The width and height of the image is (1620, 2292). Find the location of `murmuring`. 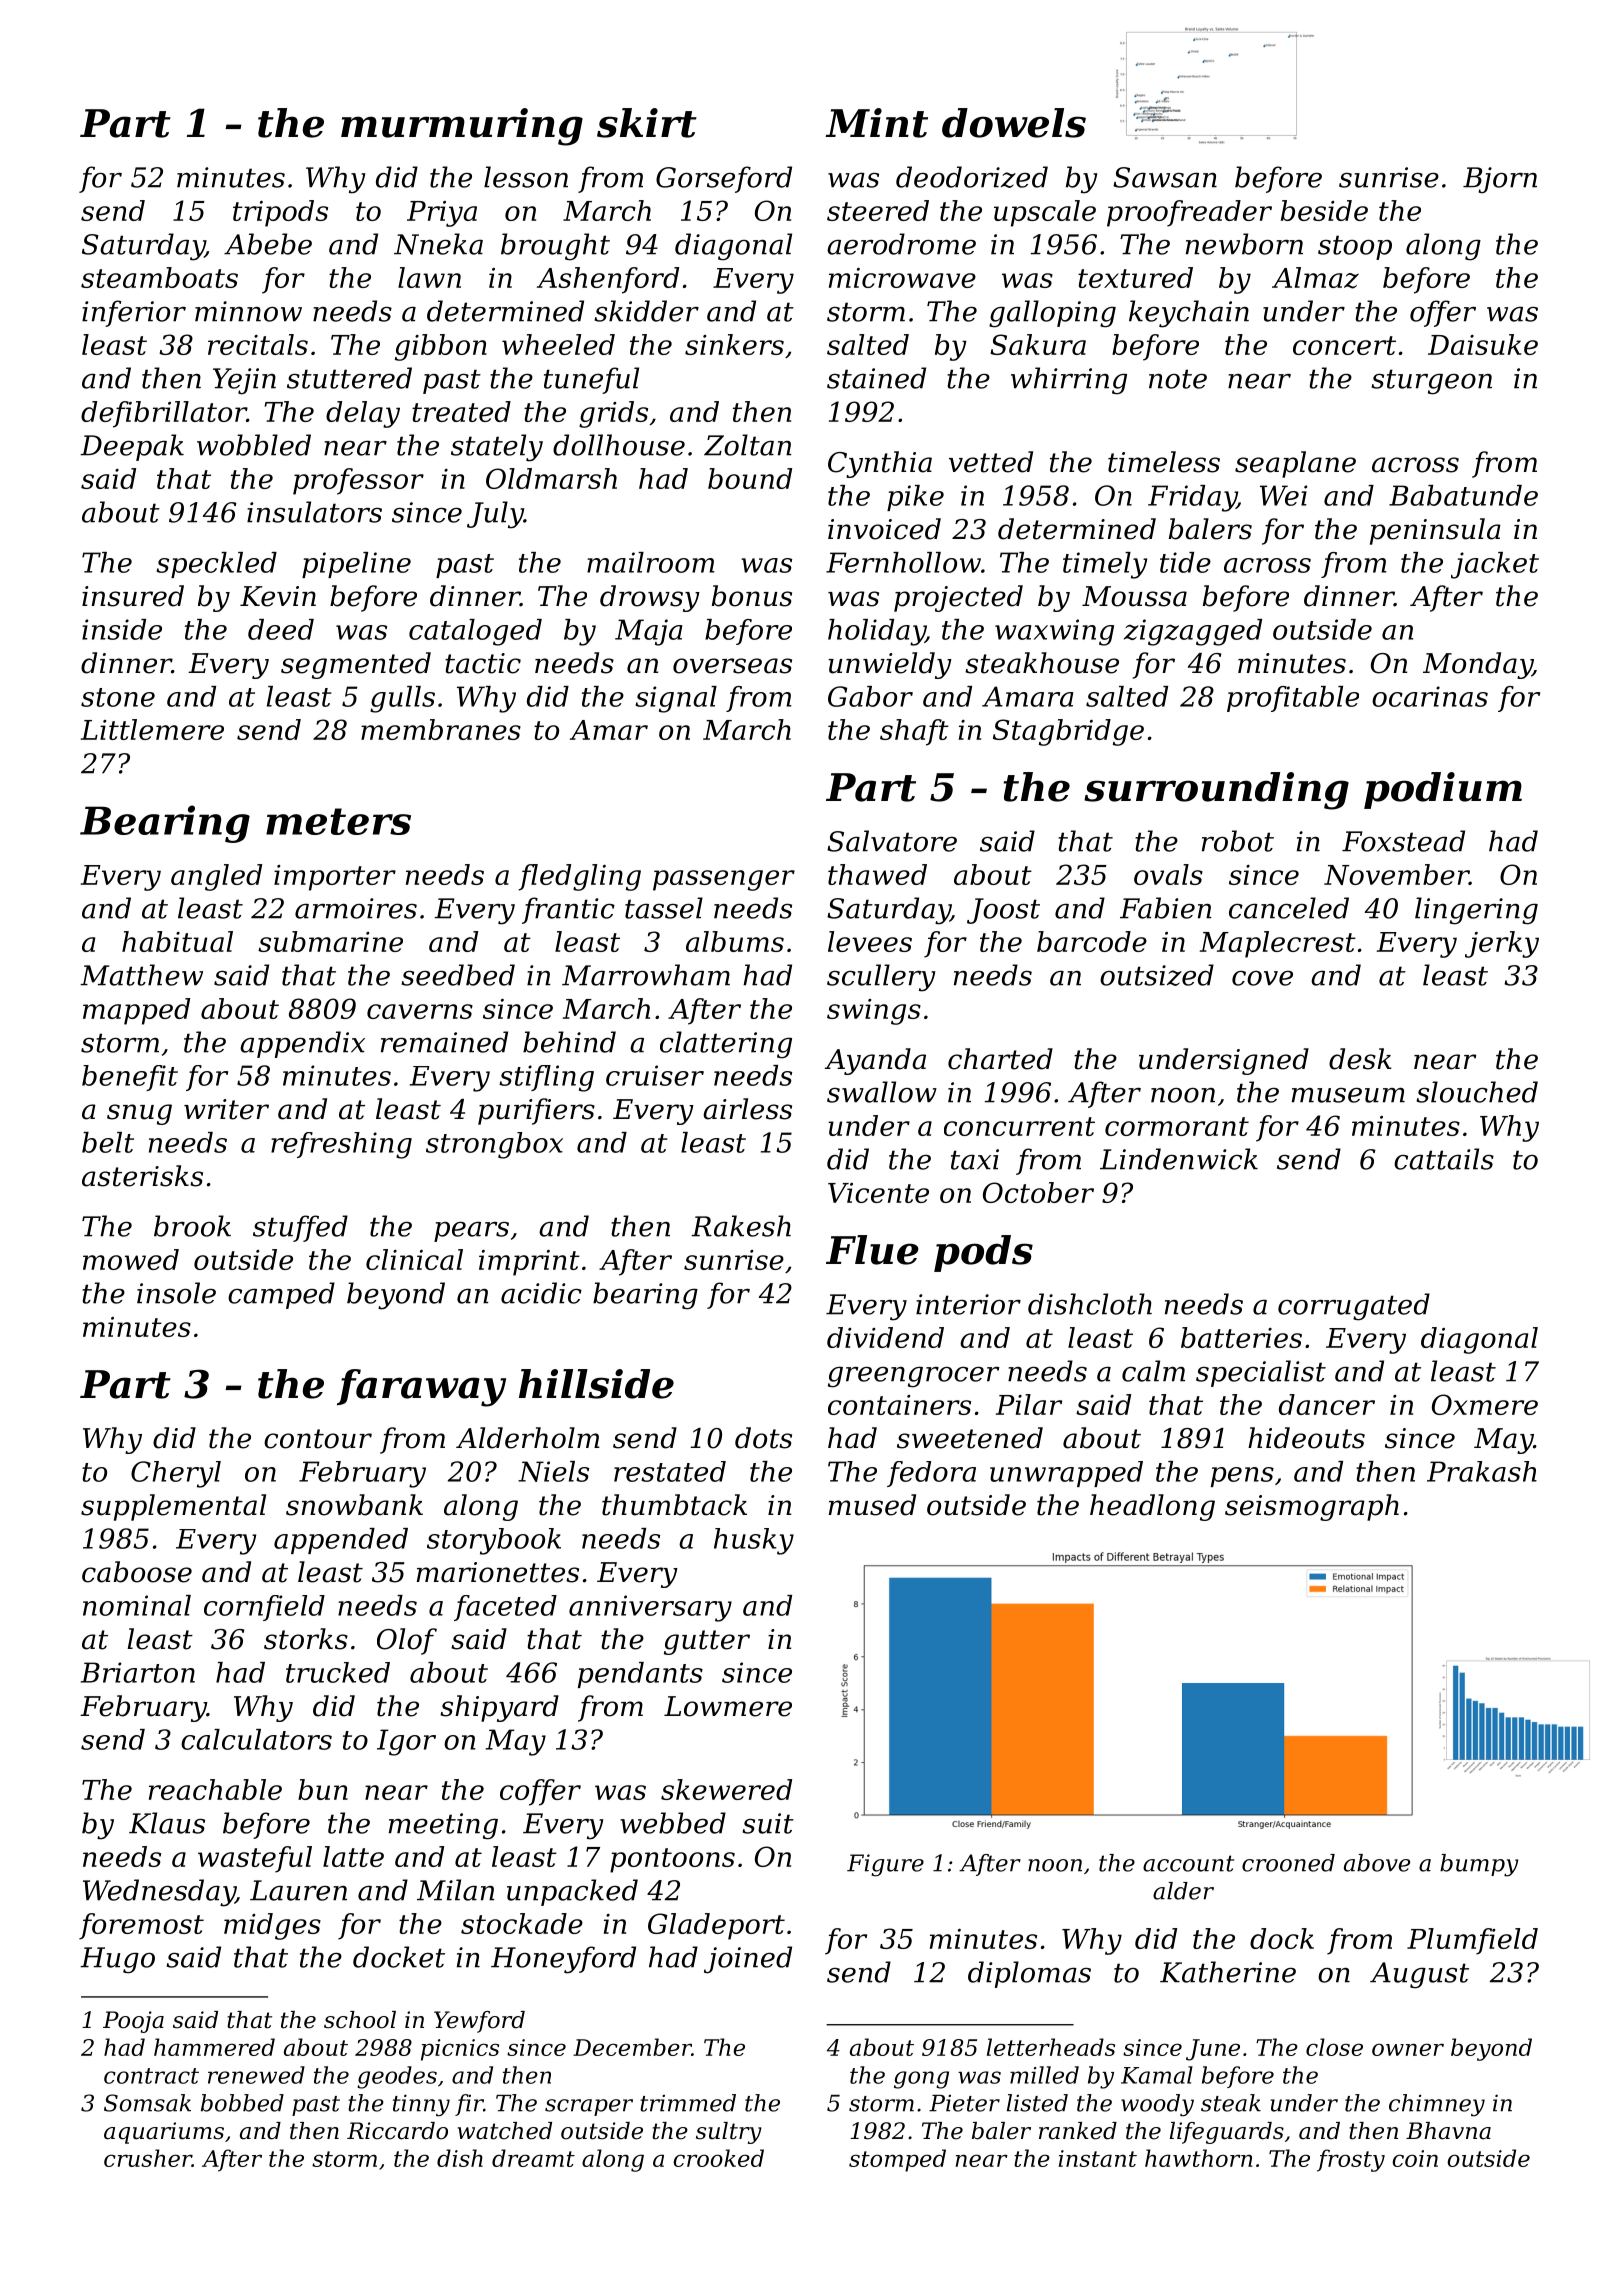

murmuring is located at coordinates (462, 127).
